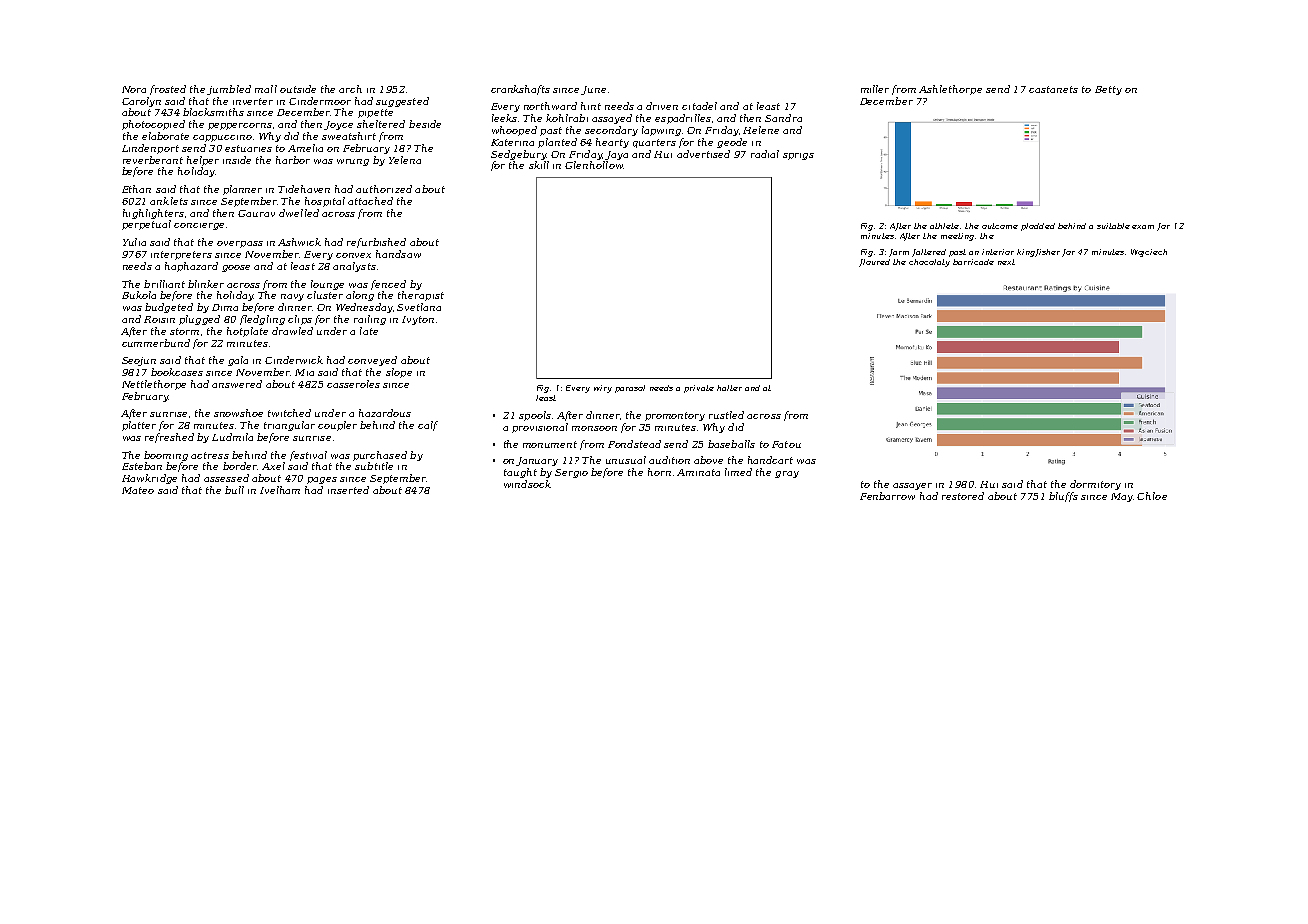 Image resolution: width=1308 pixels, height=924 pixels. Describe the element at coordinates (630, 389) in the screenshot. I see `parasol` at that location.
